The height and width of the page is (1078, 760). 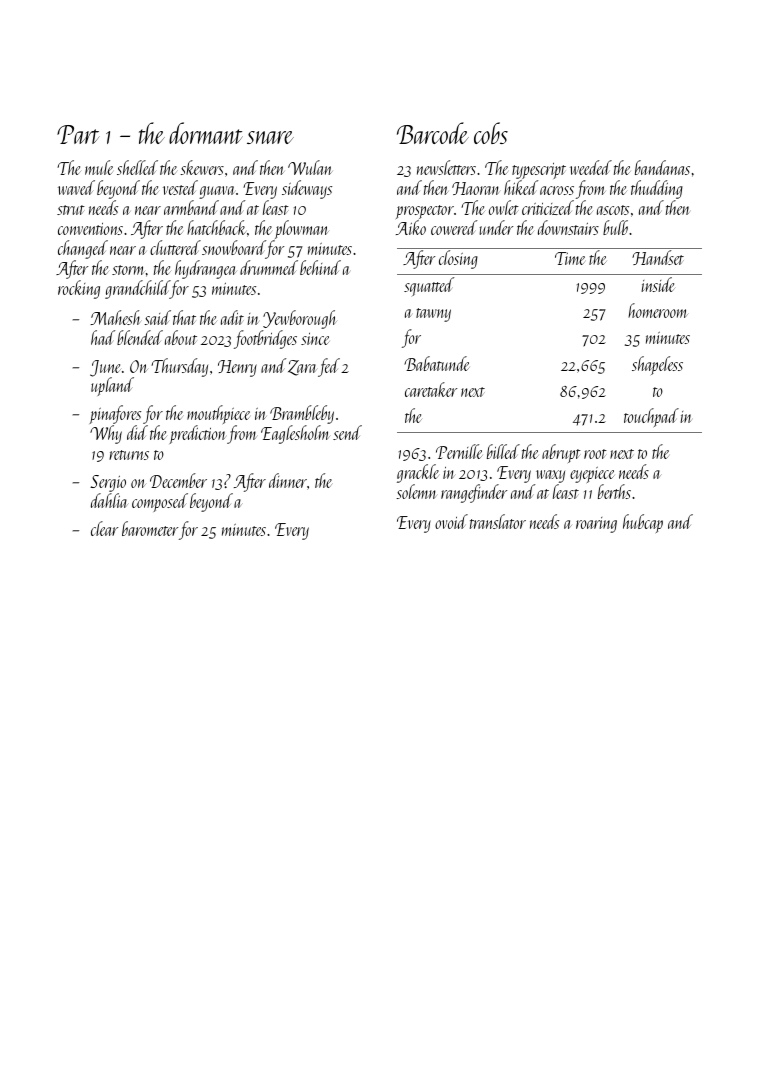 I want to click on behind, so click(x=320, y=267).
